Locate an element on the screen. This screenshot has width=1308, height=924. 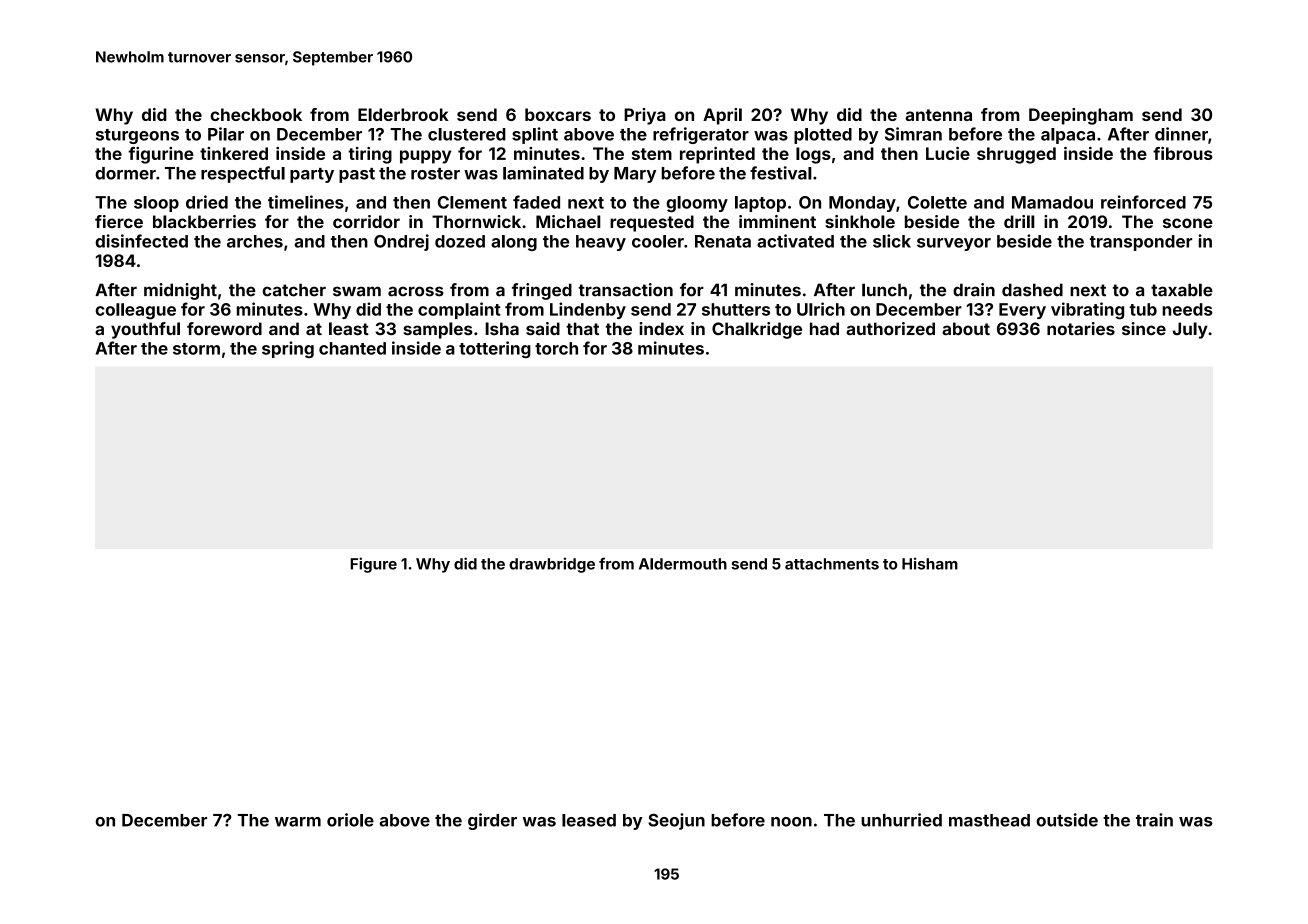
girder is located at coordinates (492, 821).
